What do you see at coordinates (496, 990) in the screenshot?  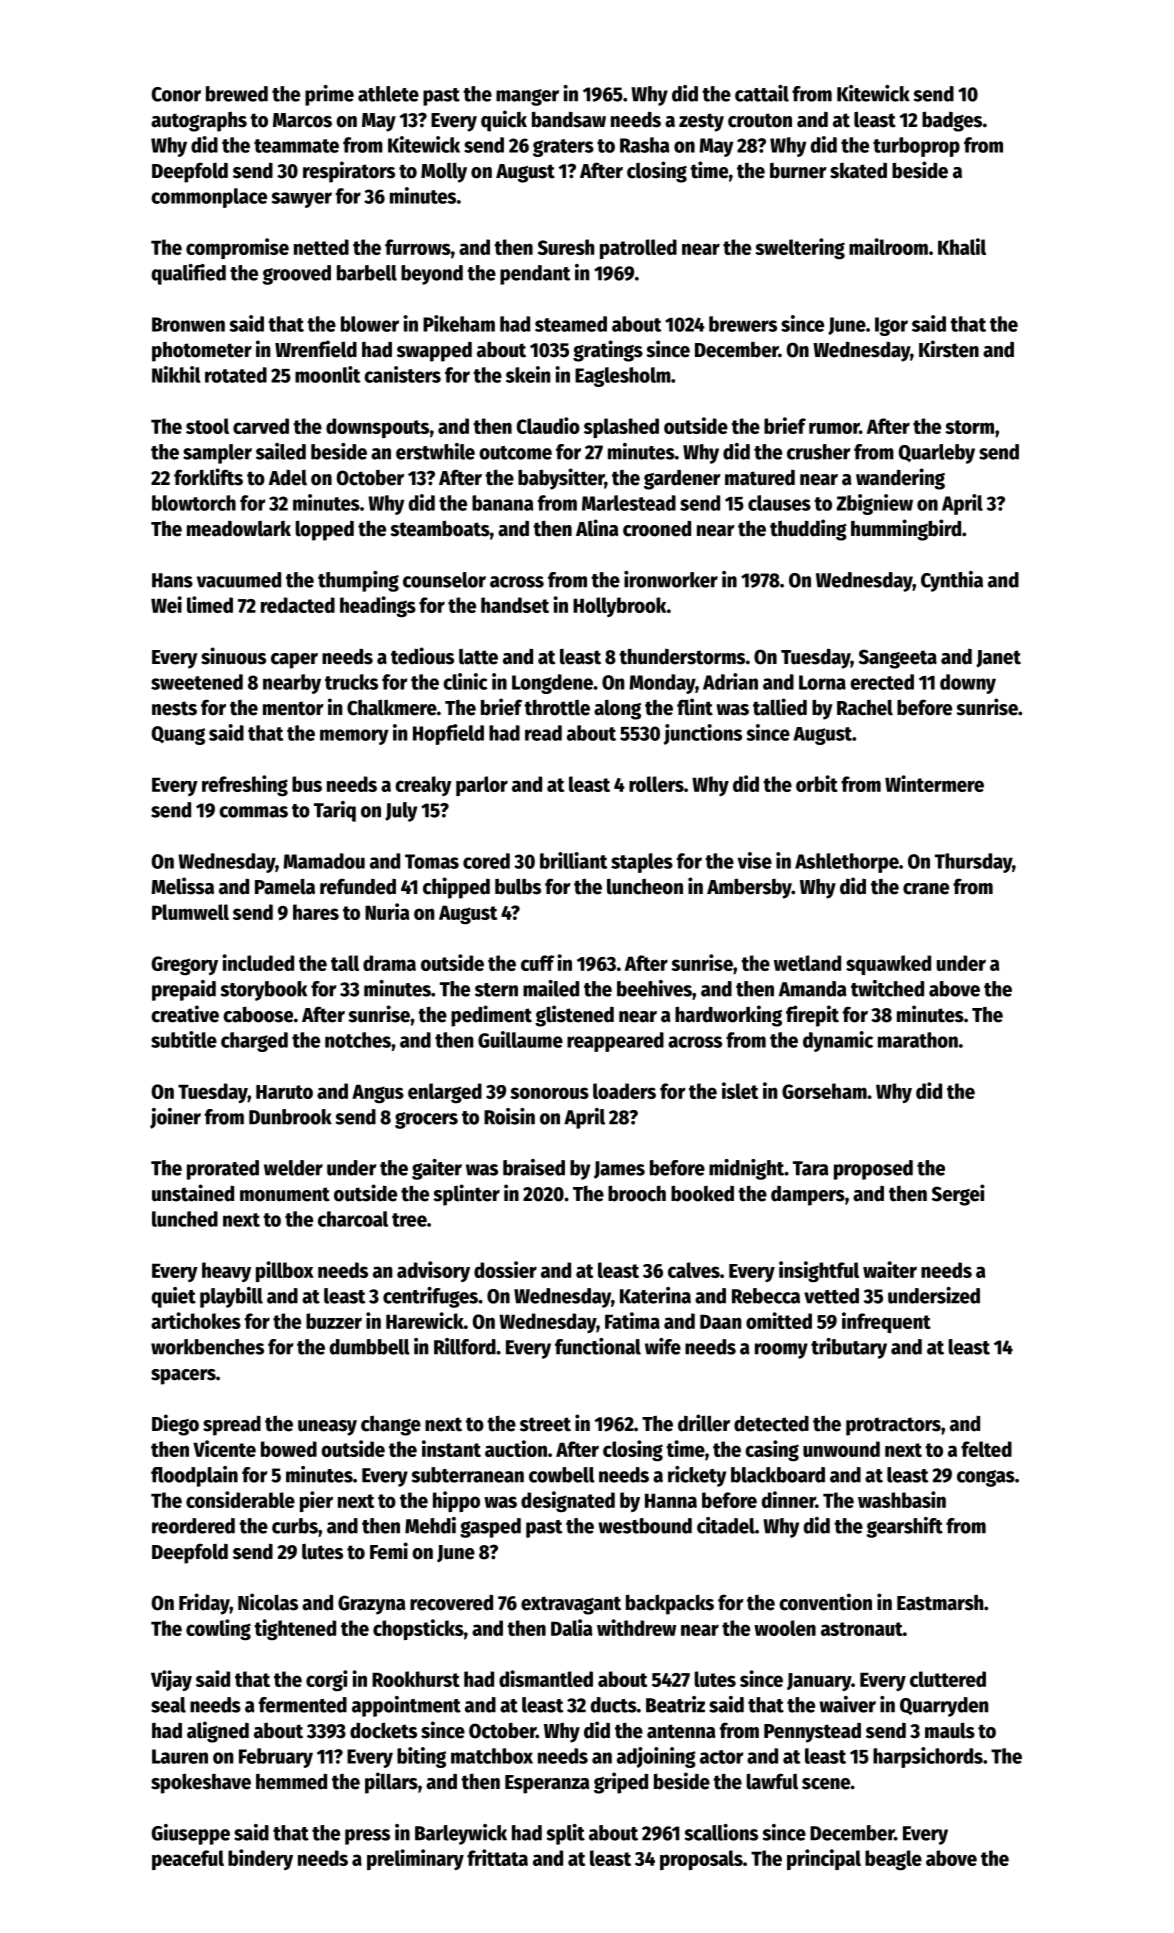 I see `stern` at bounding box center [496, 990].
